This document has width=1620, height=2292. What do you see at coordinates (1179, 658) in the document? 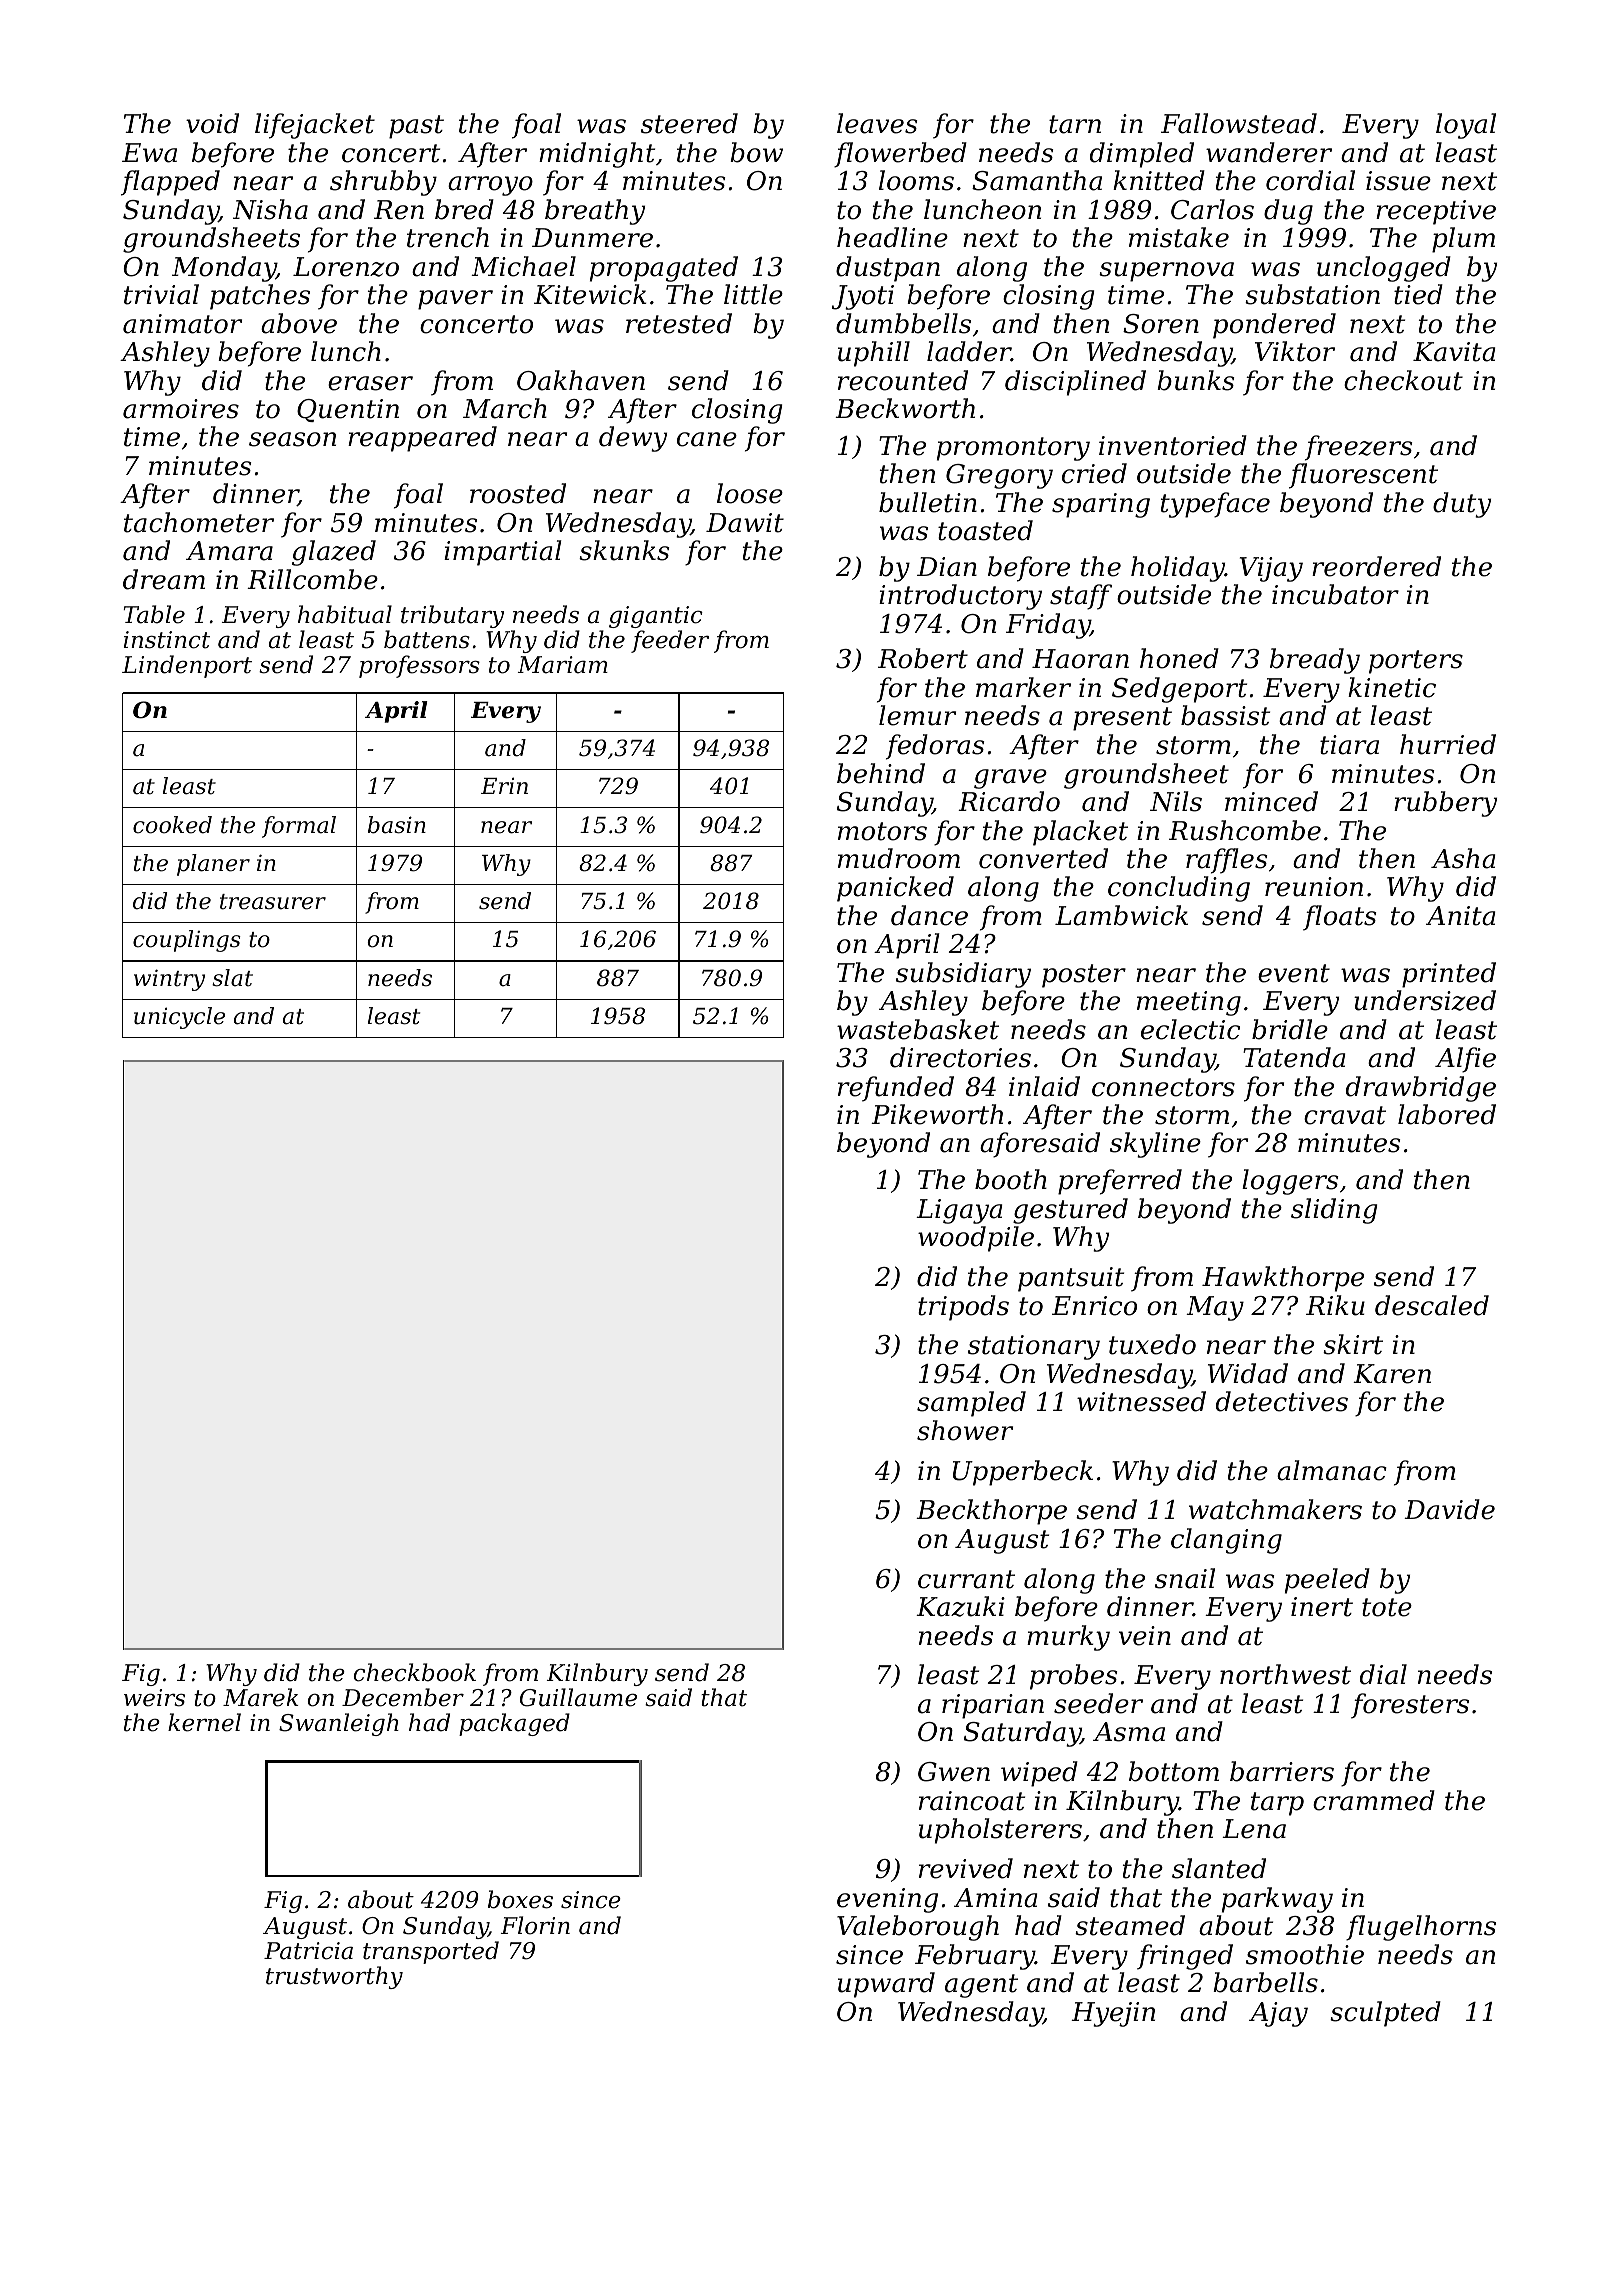
I see `honed` at bounding box center [1179, 658].
